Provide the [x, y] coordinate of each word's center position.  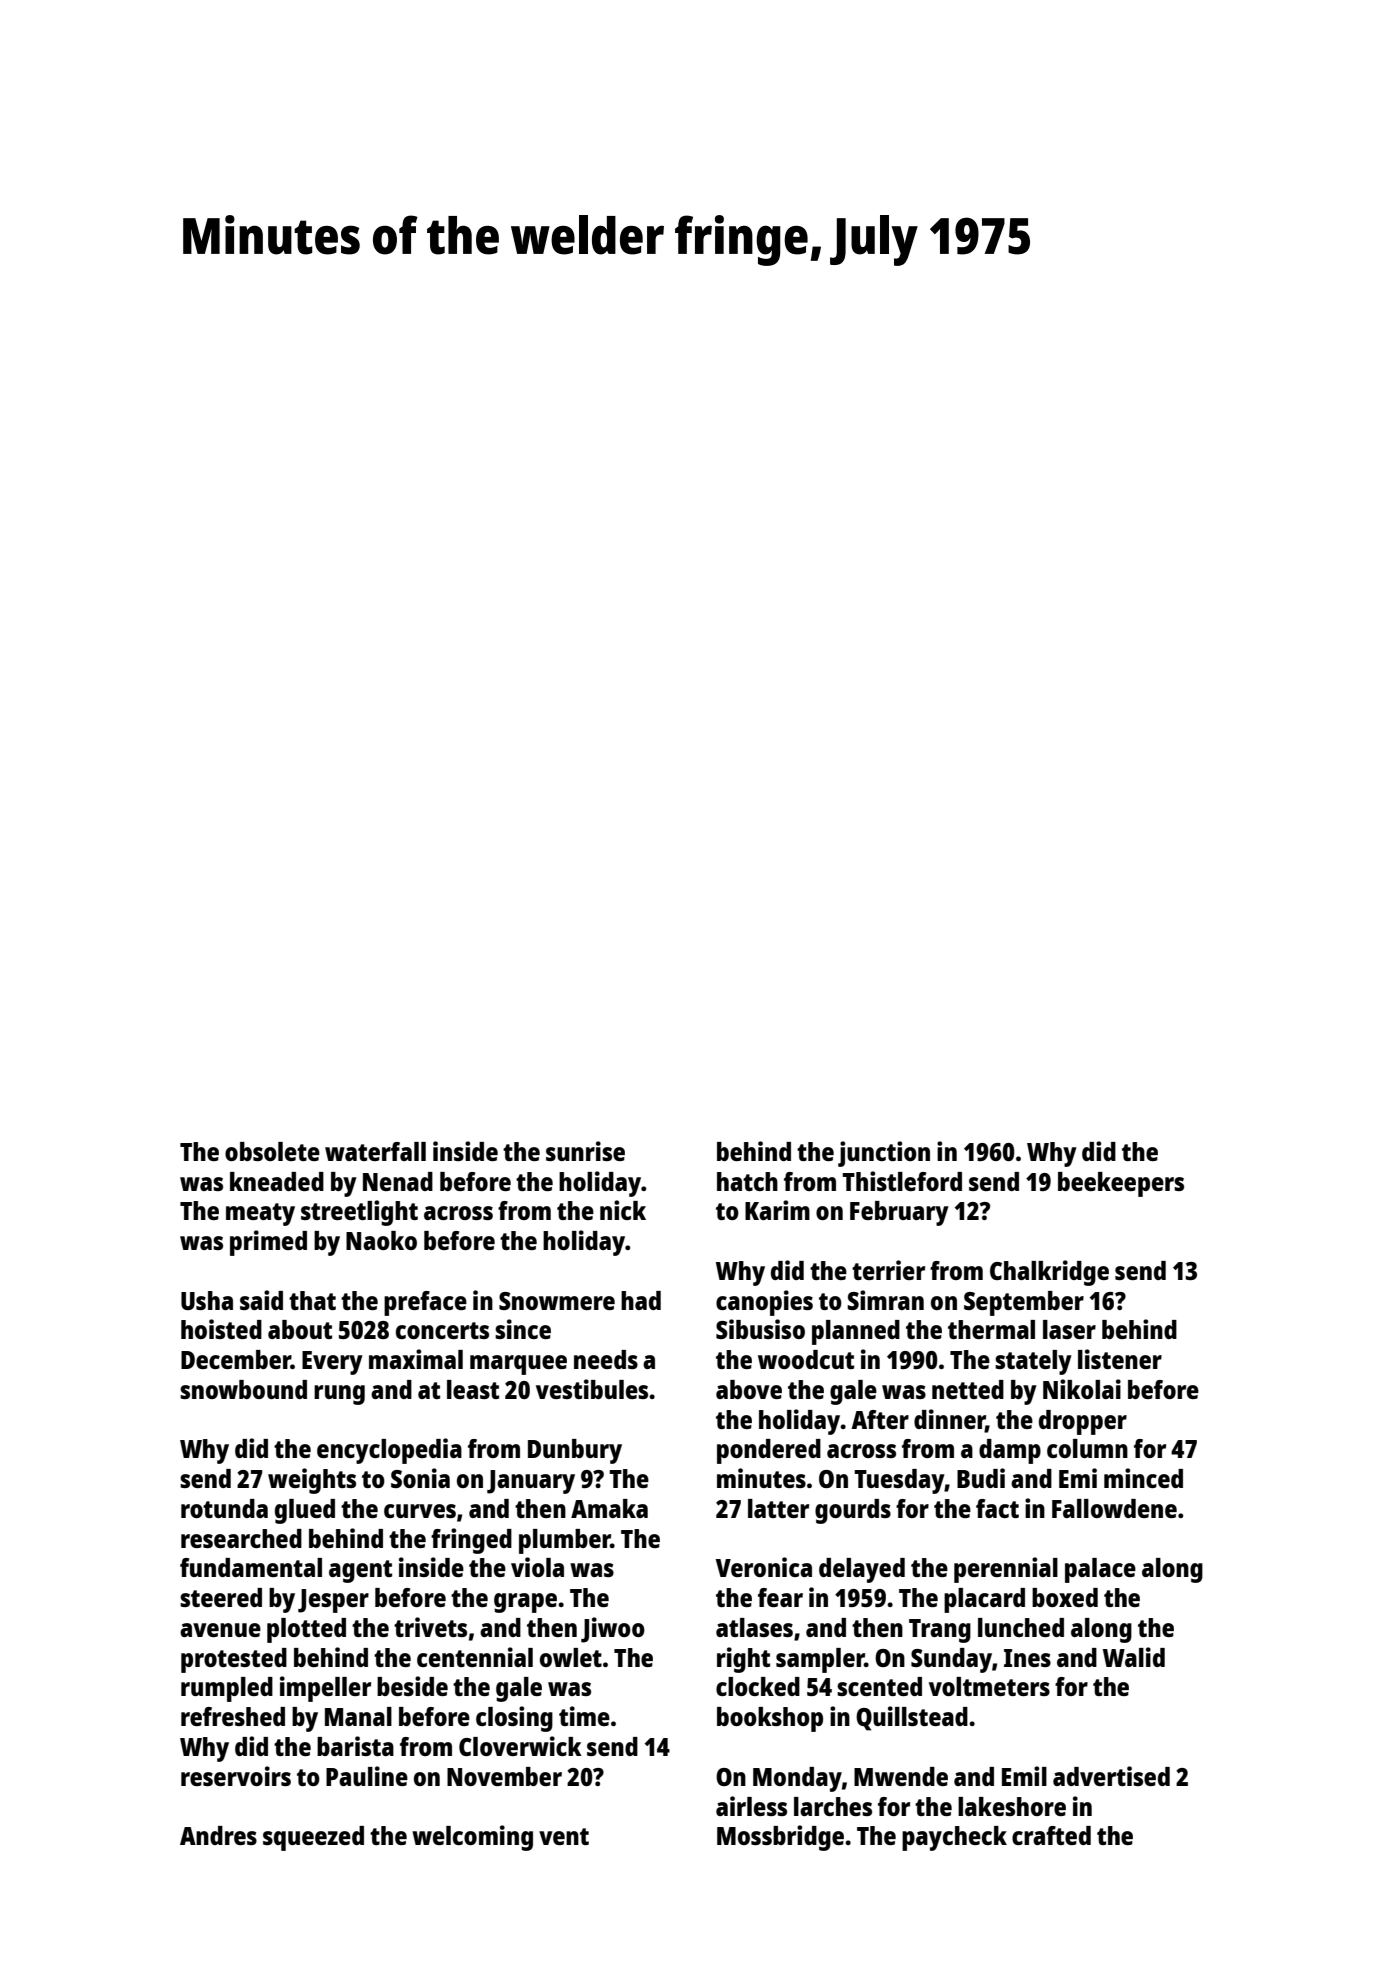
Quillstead [912, 1718]
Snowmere [557, 1301]
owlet [571, 1657]
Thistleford [902, 1181]
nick [623, 1210]
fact [997, 1508]
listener [1120, 1359]
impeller [325, 1689]
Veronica [763, 1567]
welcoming [472, 1838]
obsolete [272, 1151]
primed [268, 1243]
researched [241, 1538]
